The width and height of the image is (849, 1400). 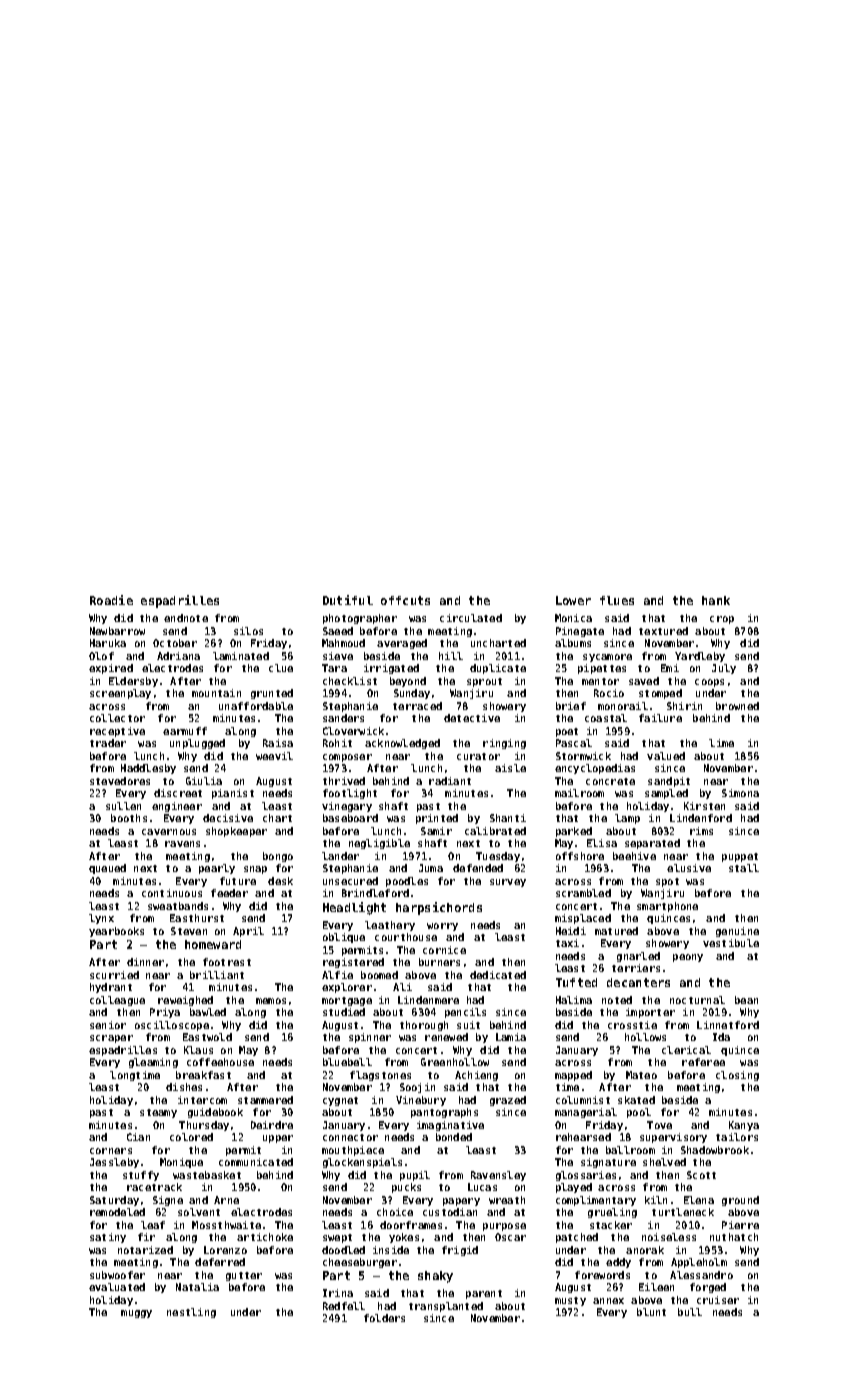 I want to click on hank, so click(x=716, y=600).
